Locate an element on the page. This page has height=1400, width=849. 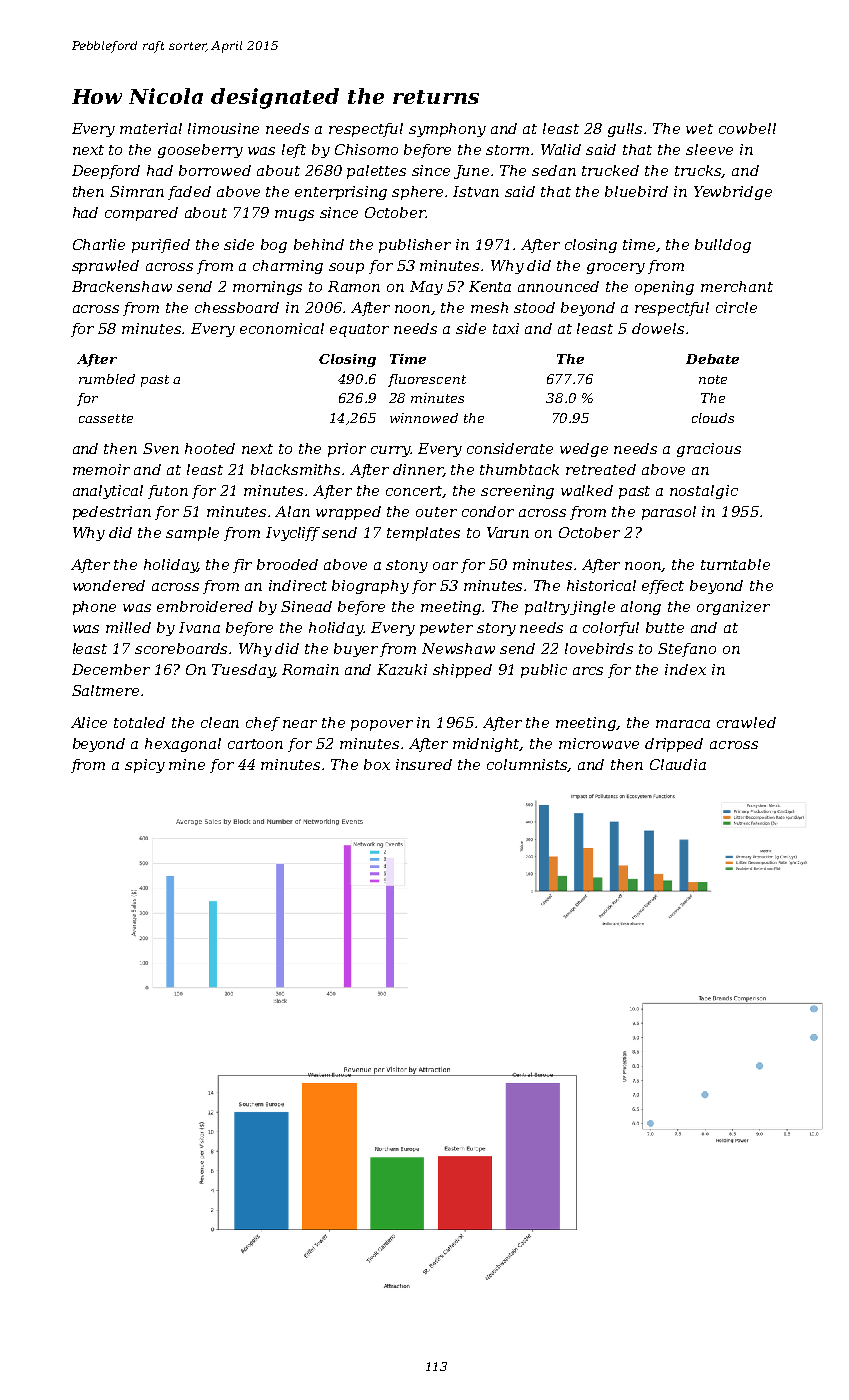
chessboard is located at coordinates (237, 307).
